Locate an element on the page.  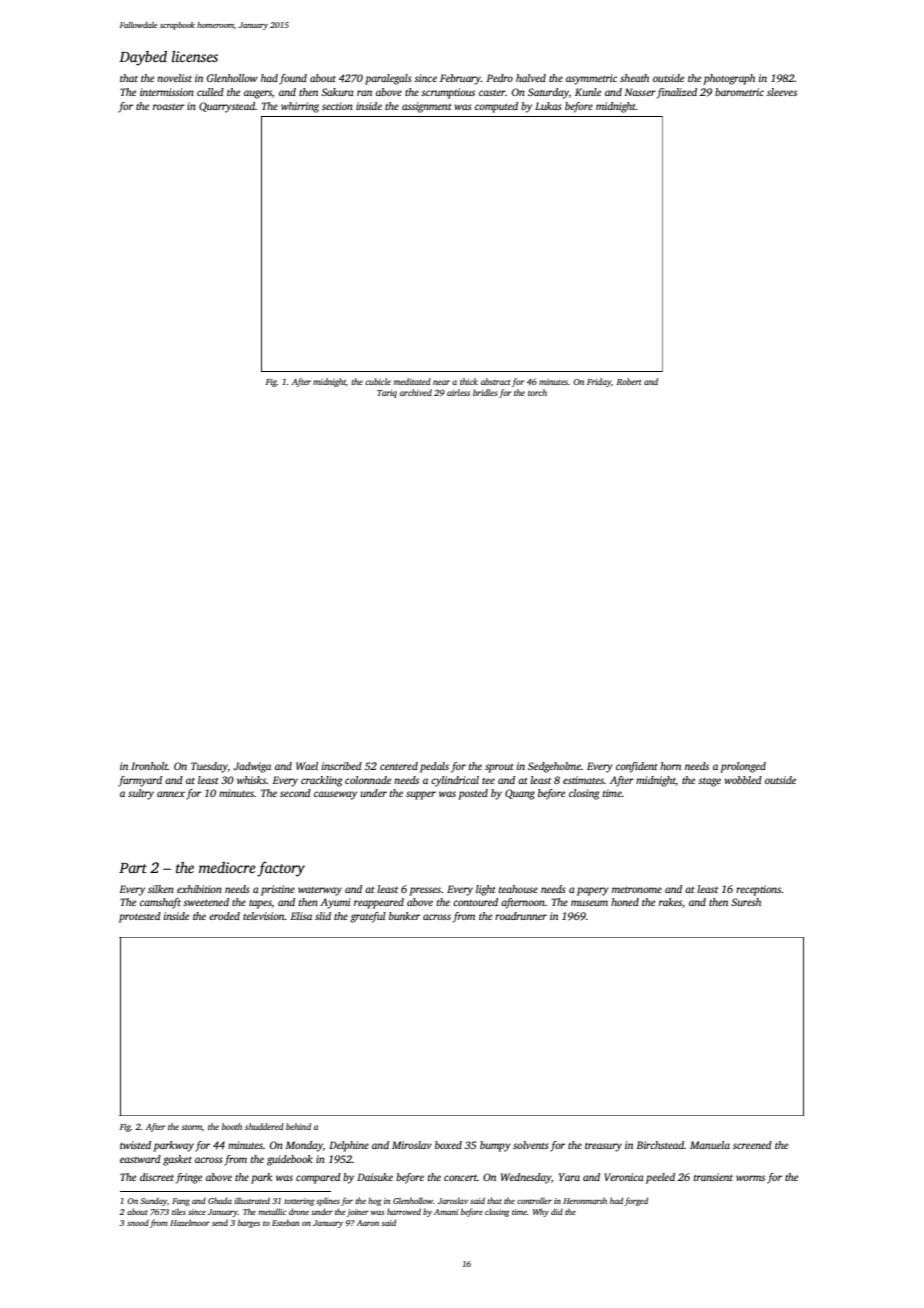
Tariq is located at coordinates (387, 394).
